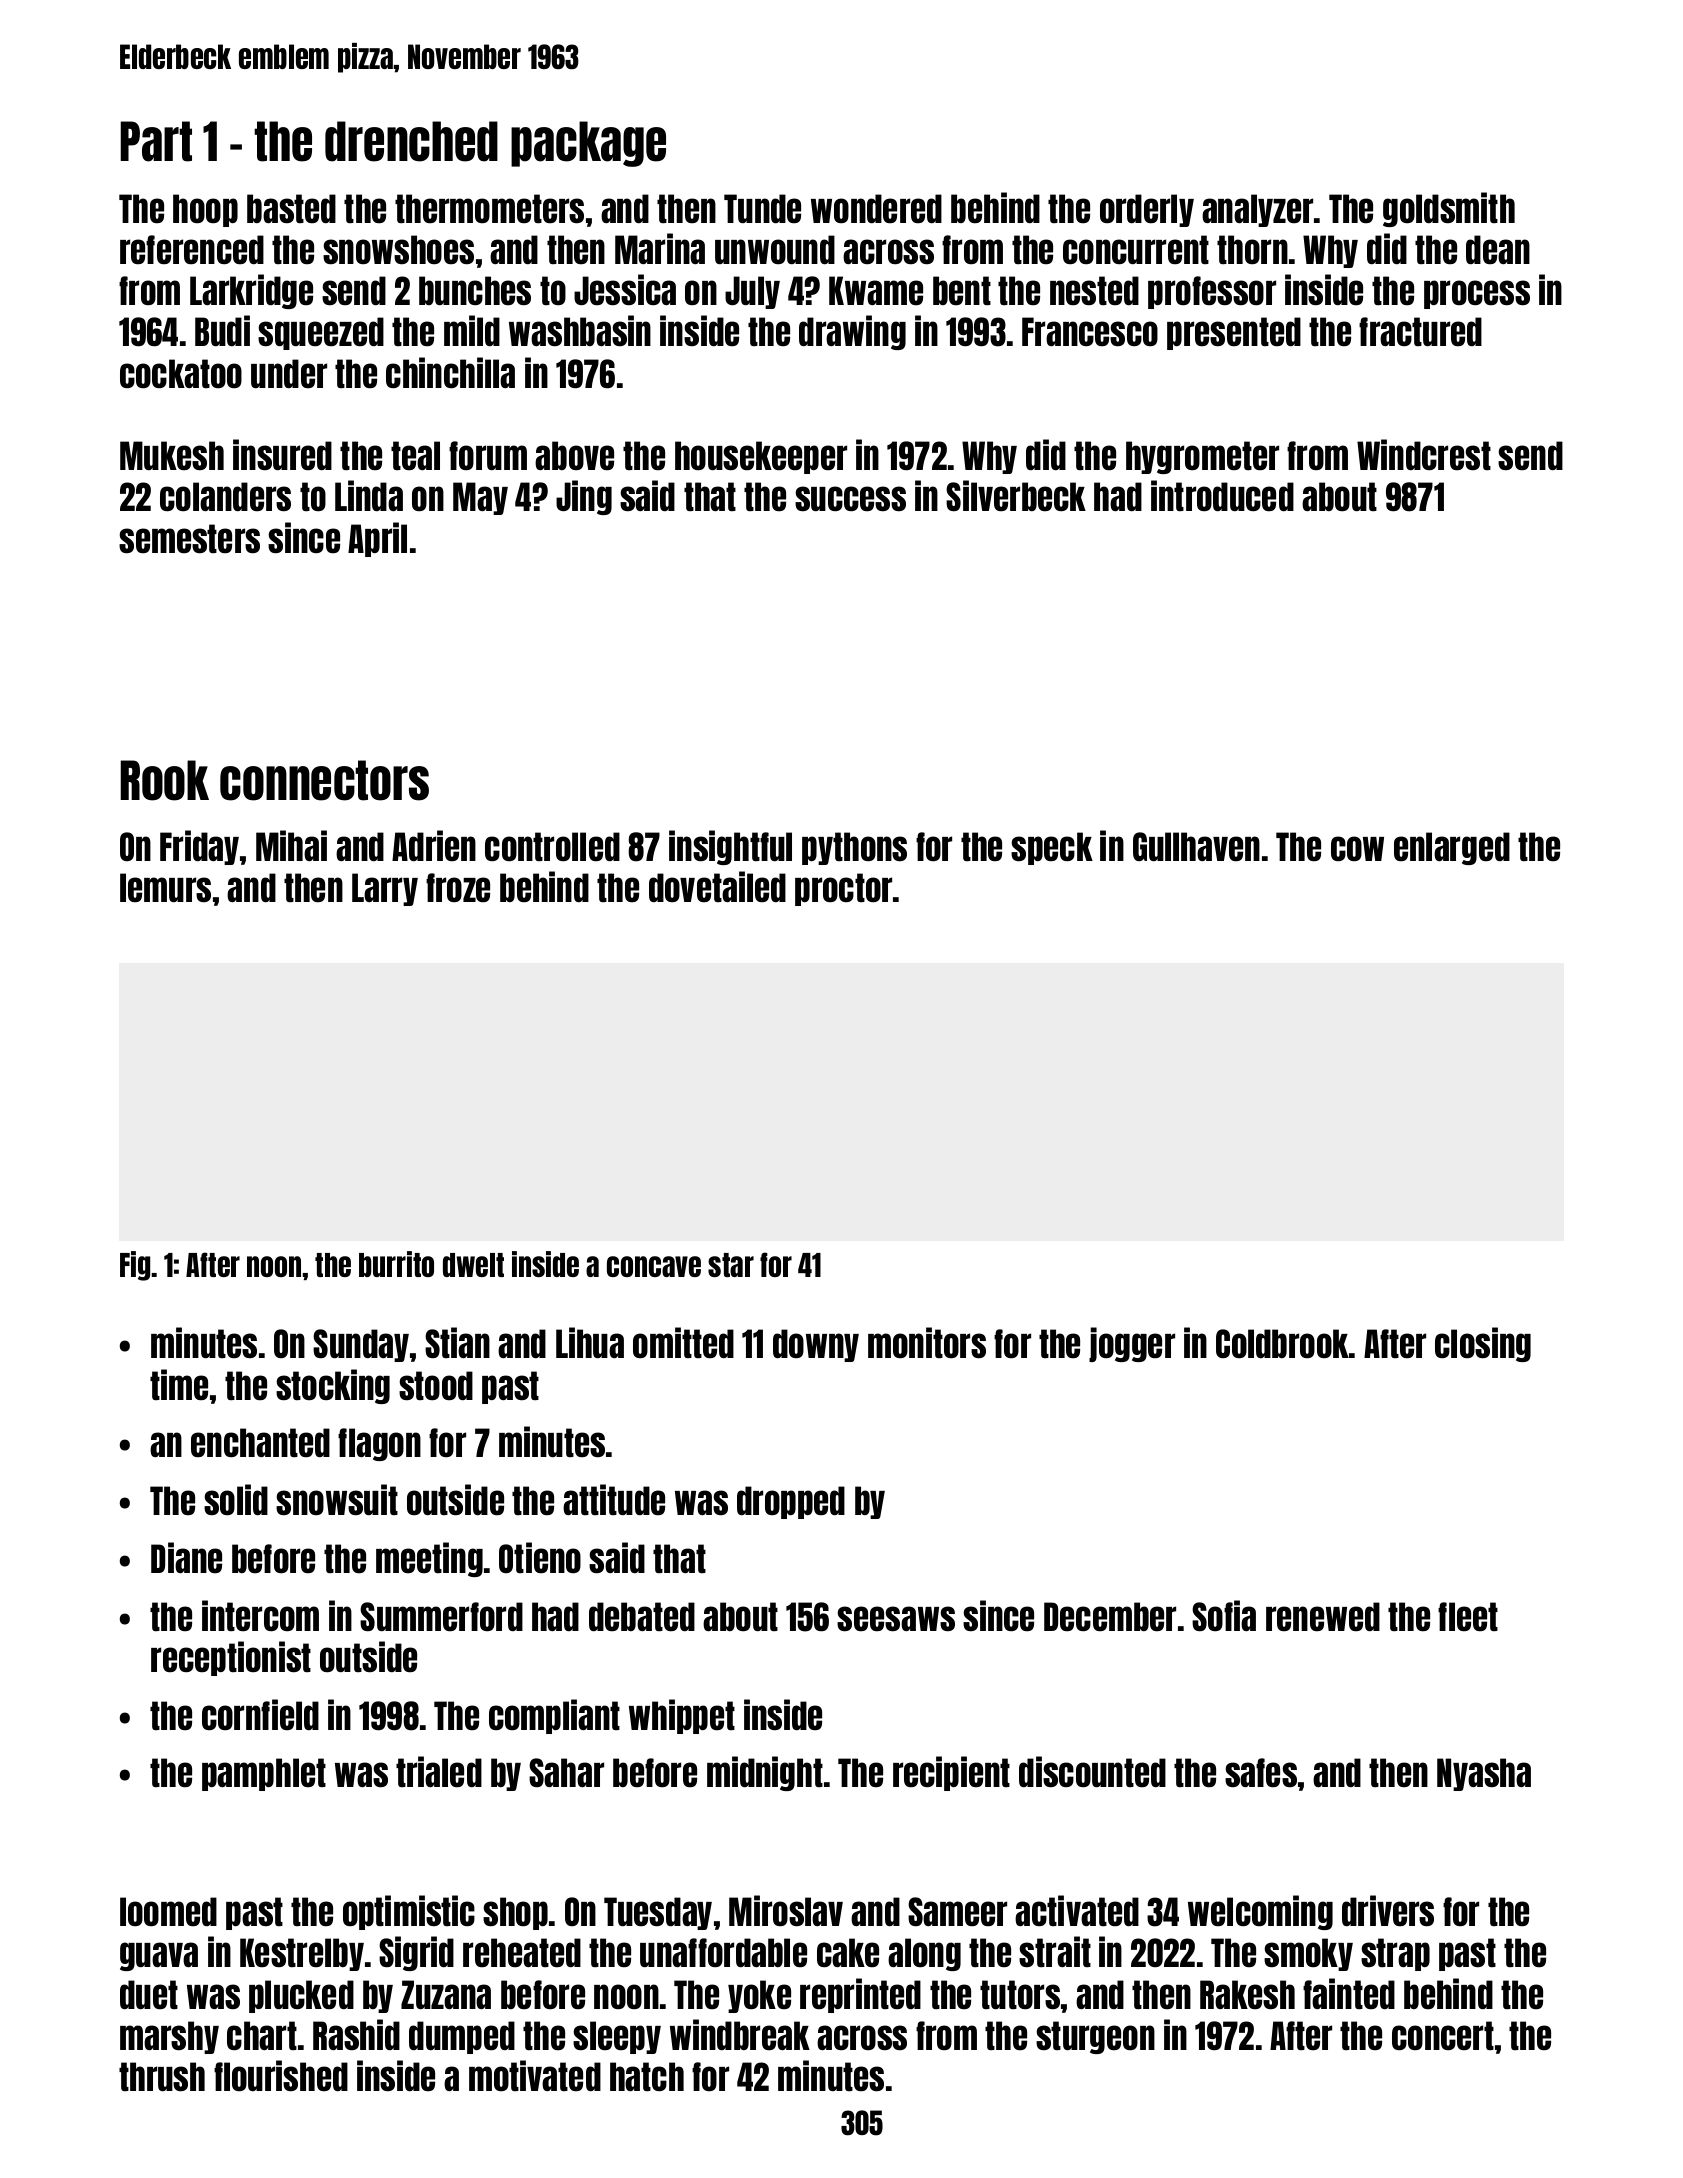  I want to click on recipient, so click(951, 1773).
